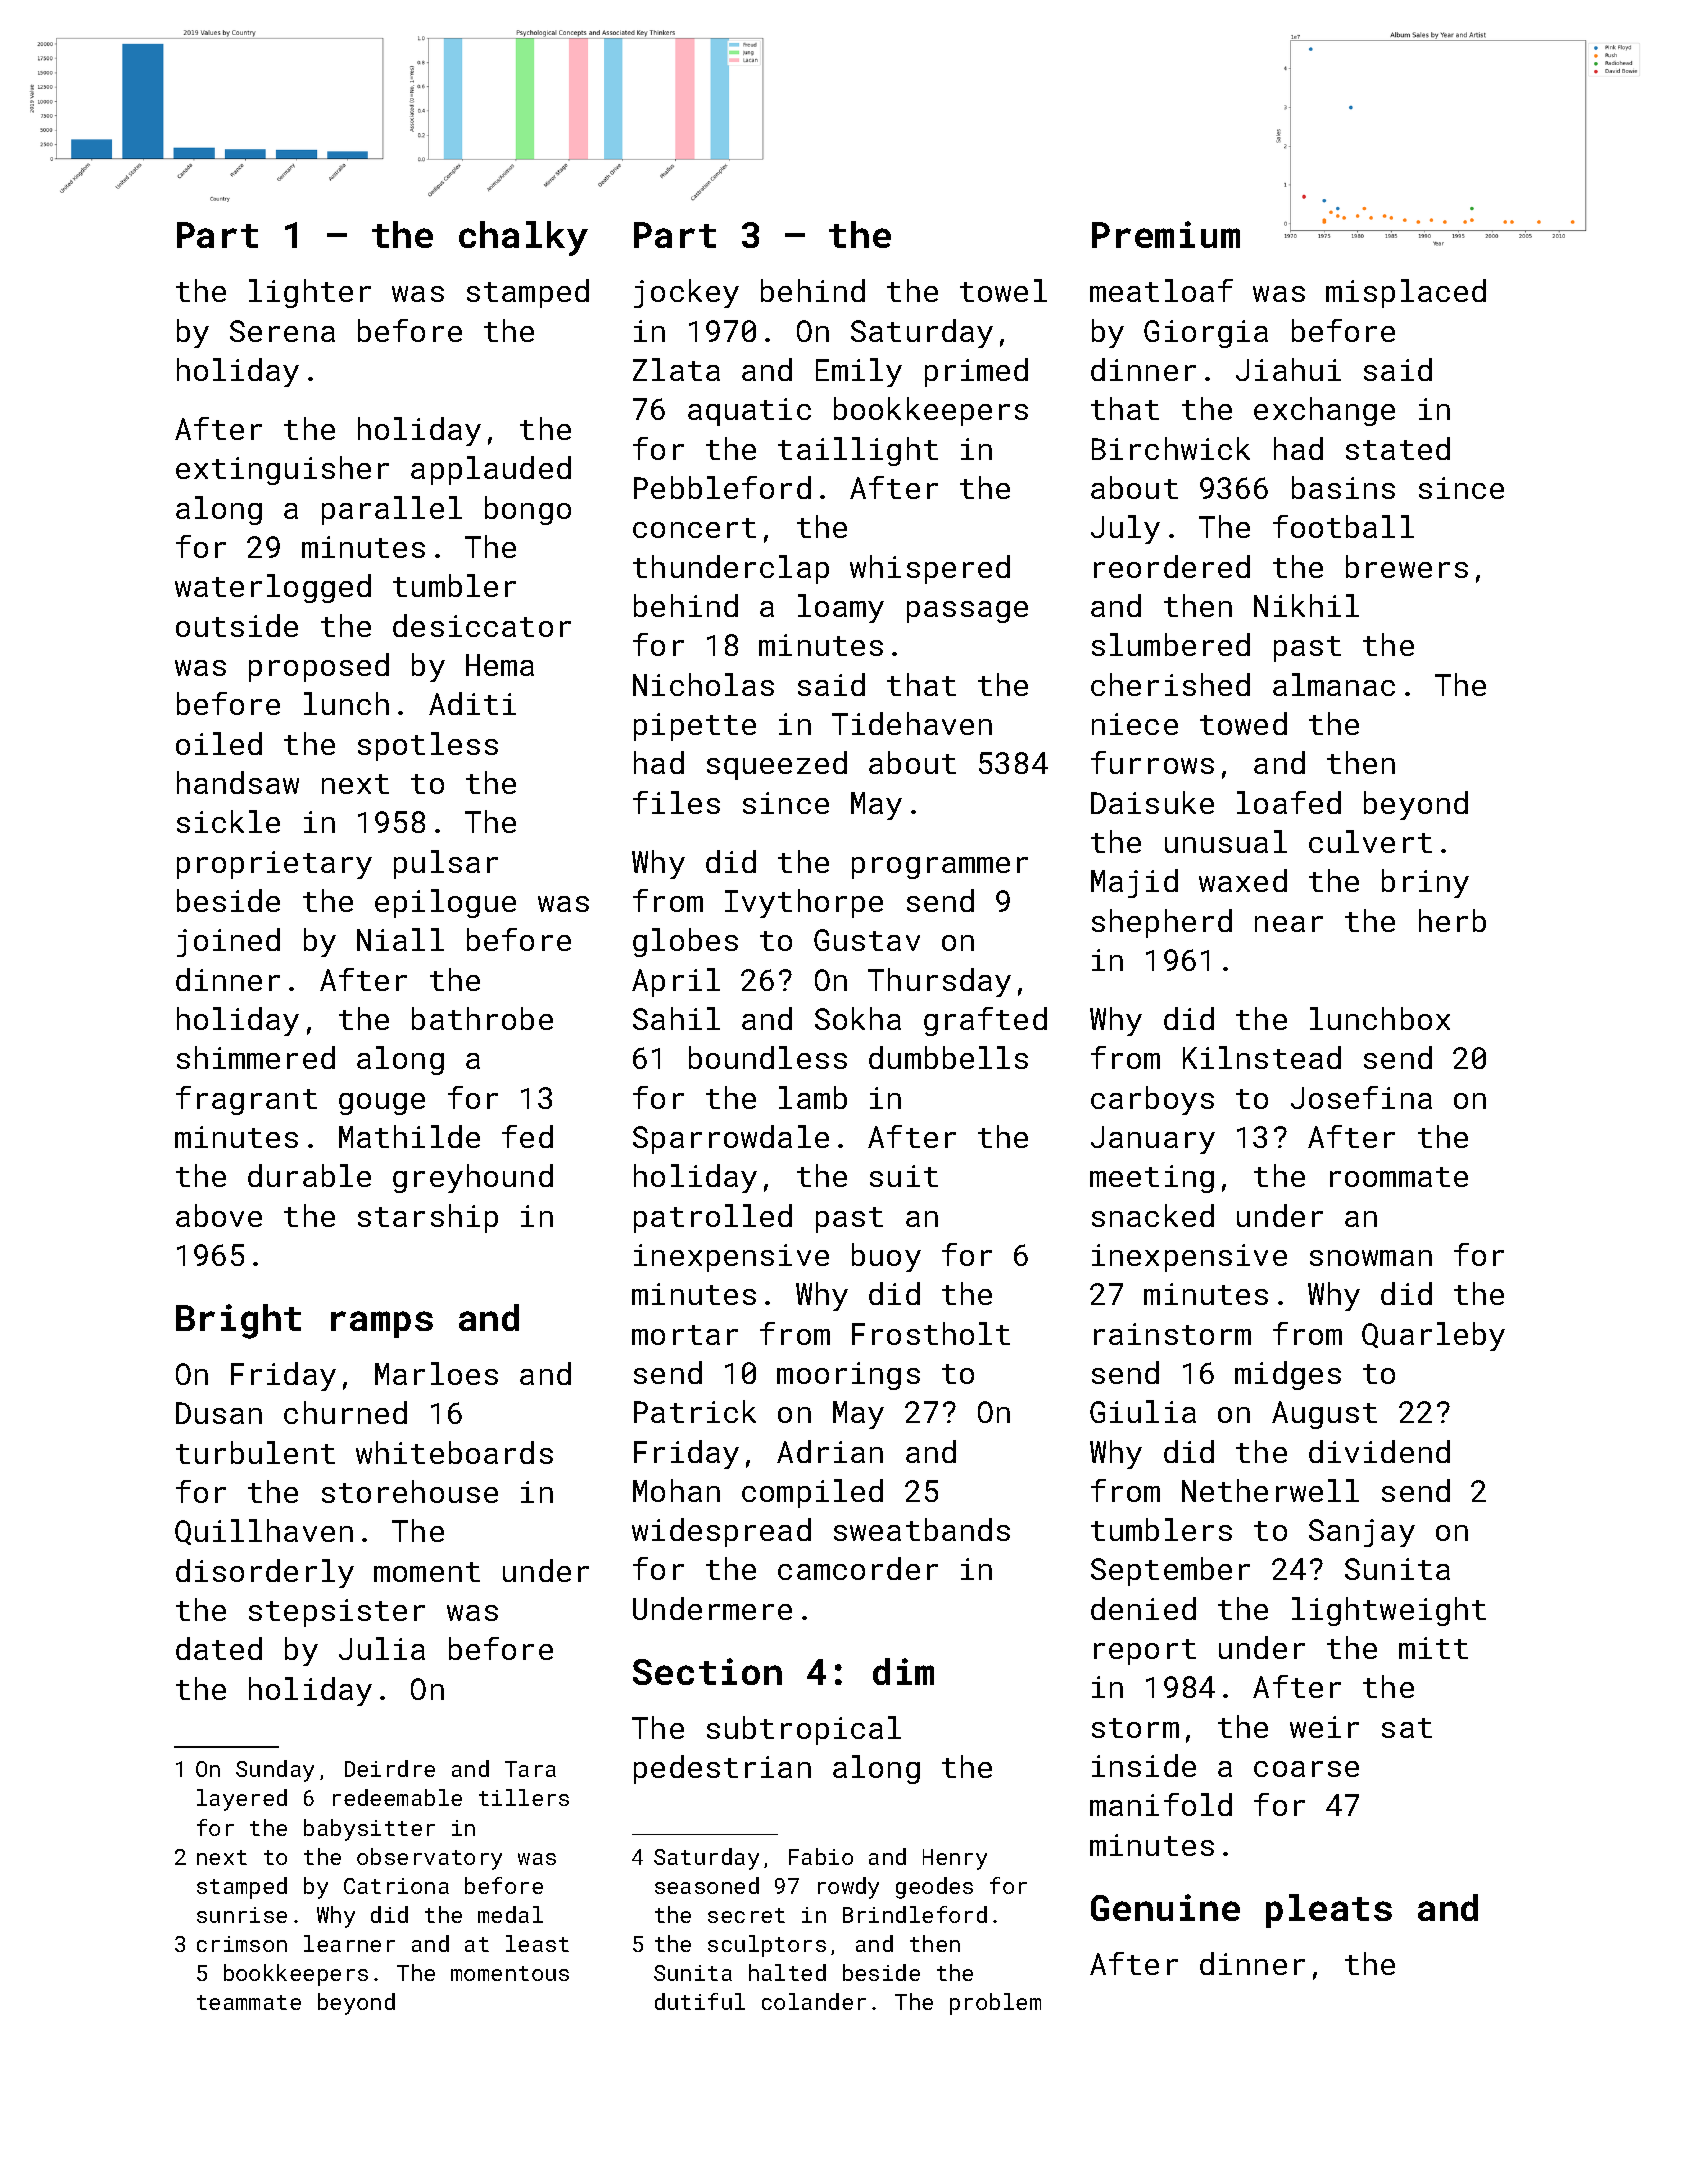  What do you see at coordinates (523, 238) in the page?
I see `chalky` at bounding box center [523, 238].
